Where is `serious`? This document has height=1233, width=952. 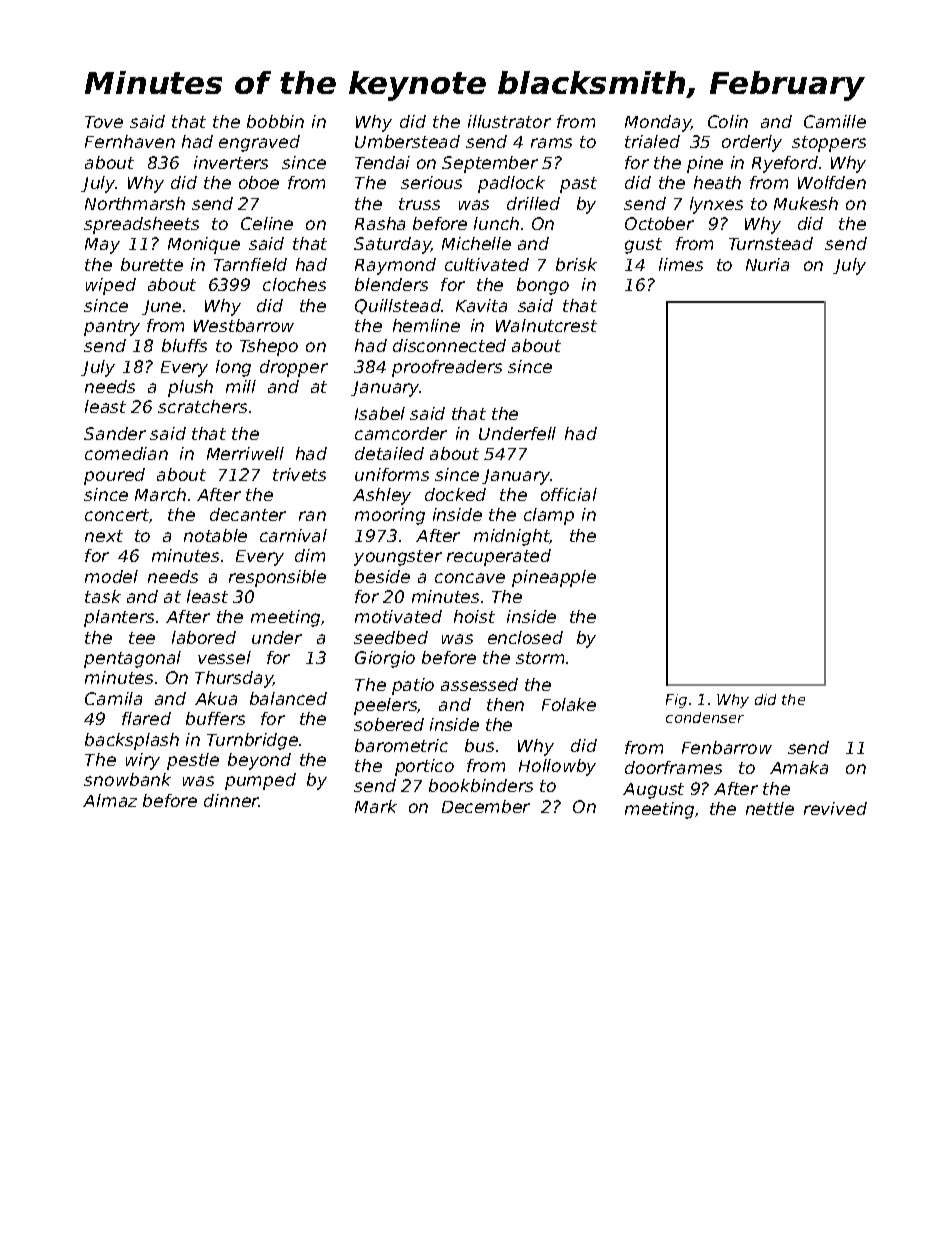
serious is located at coordinates (431, 182).
